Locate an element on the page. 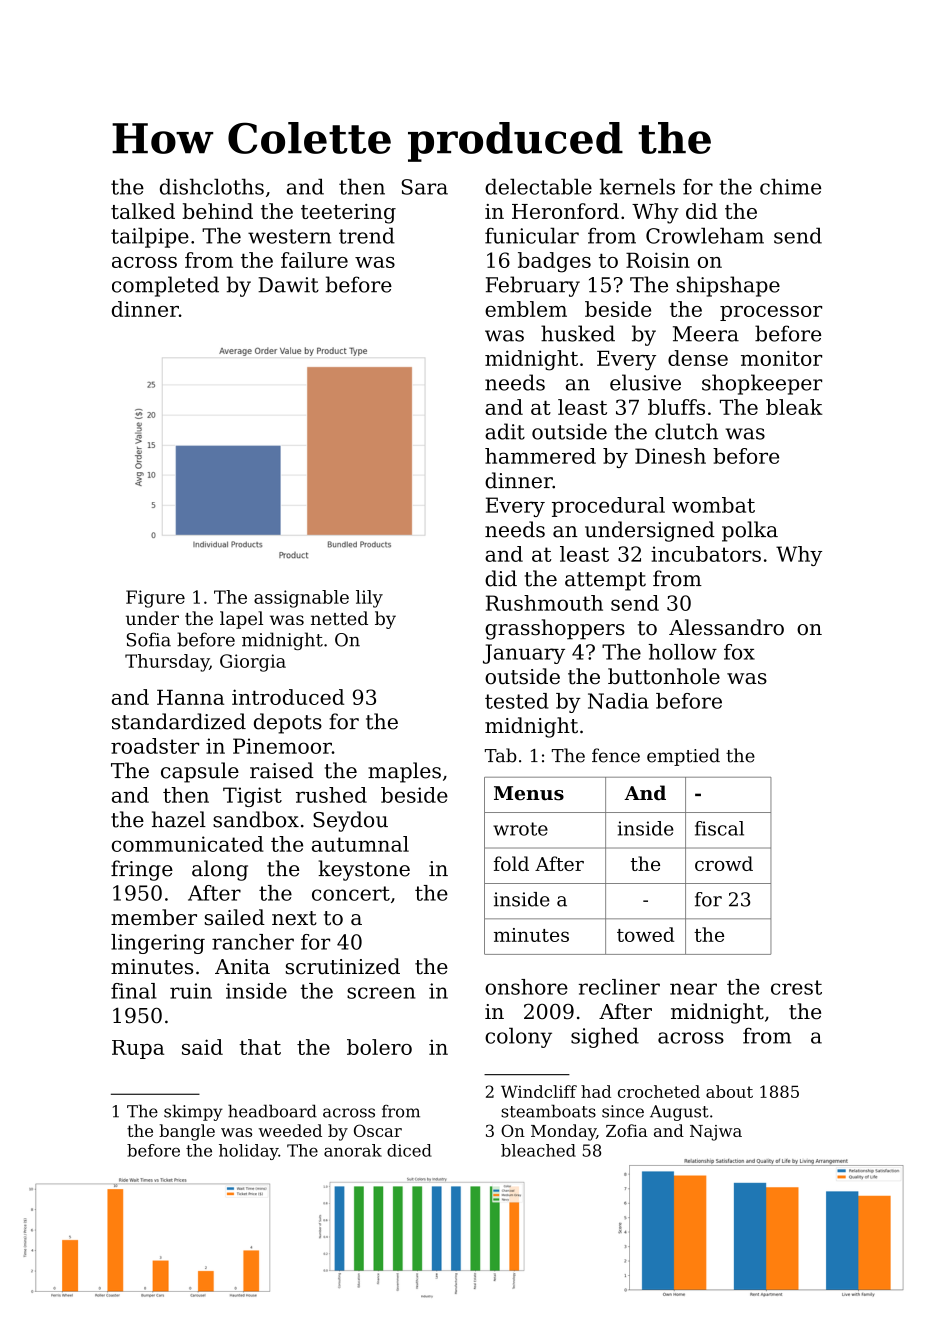 The width and height of the page is (933, 1324). kernels is located at coordinates (637, 186).
